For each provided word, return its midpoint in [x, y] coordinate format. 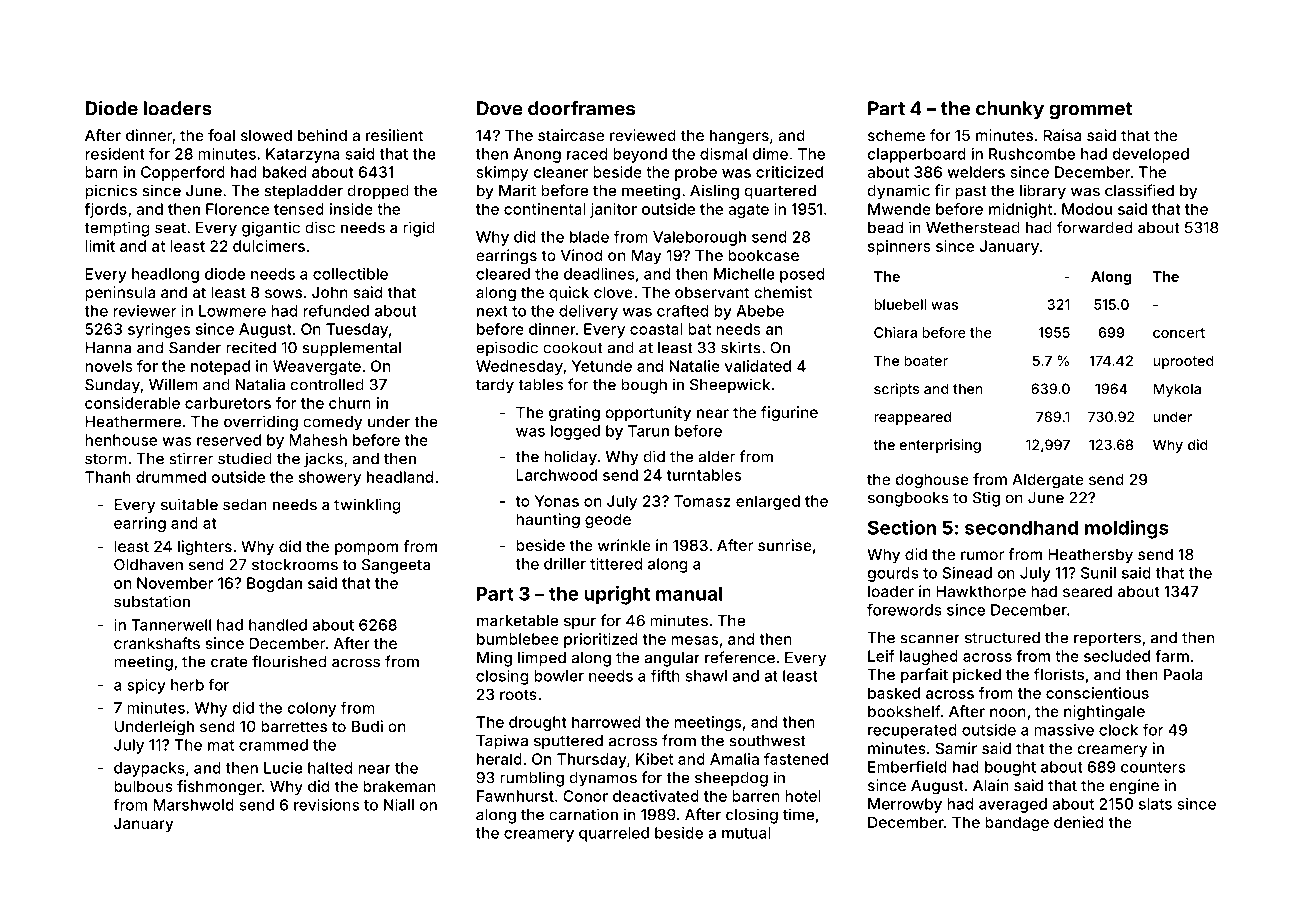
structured [1002, 638]
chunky [1010, 110]
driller [565, 564]
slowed [266, 135]
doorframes [581, 108]
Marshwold [193, 805]
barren [756, 796]
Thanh [108, 477]
